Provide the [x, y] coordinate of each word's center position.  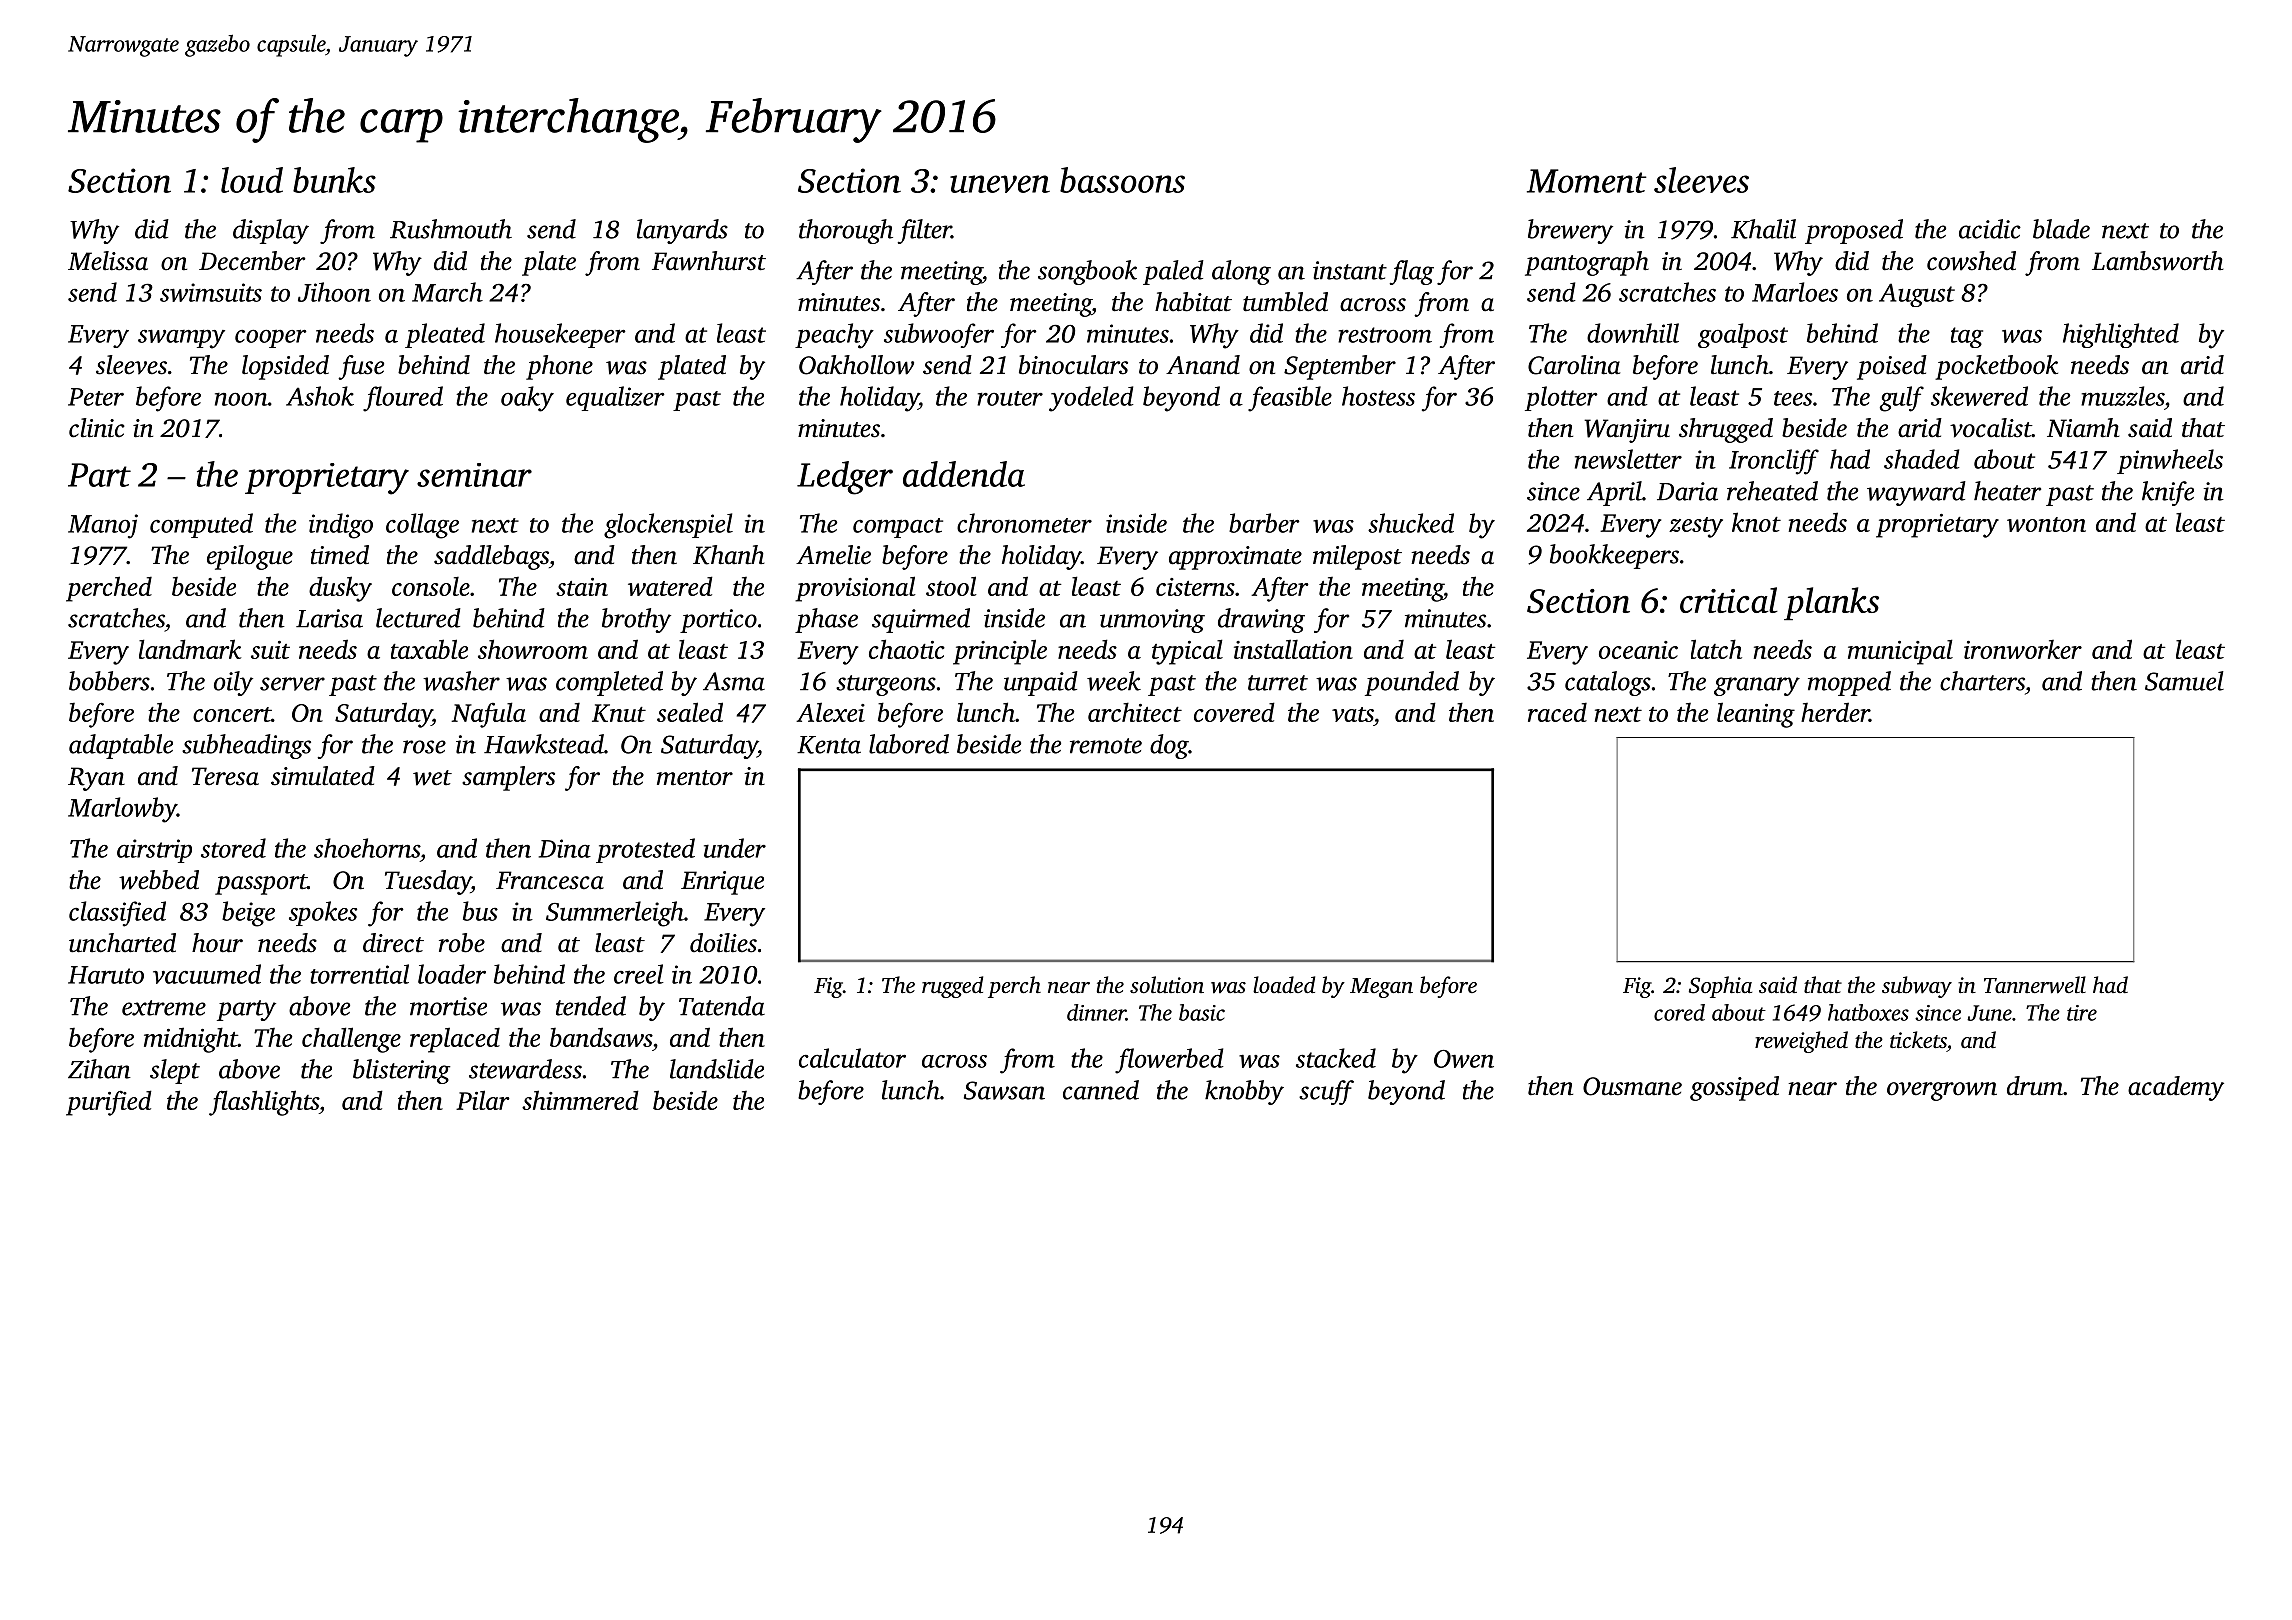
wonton [2046, 524]
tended [591, 1006]
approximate [1235, 558]
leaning [1756, 715]
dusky [340, 589]
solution [1167, 985]
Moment [1587, 181]
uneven [1000, 184]
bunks [334, 180]
